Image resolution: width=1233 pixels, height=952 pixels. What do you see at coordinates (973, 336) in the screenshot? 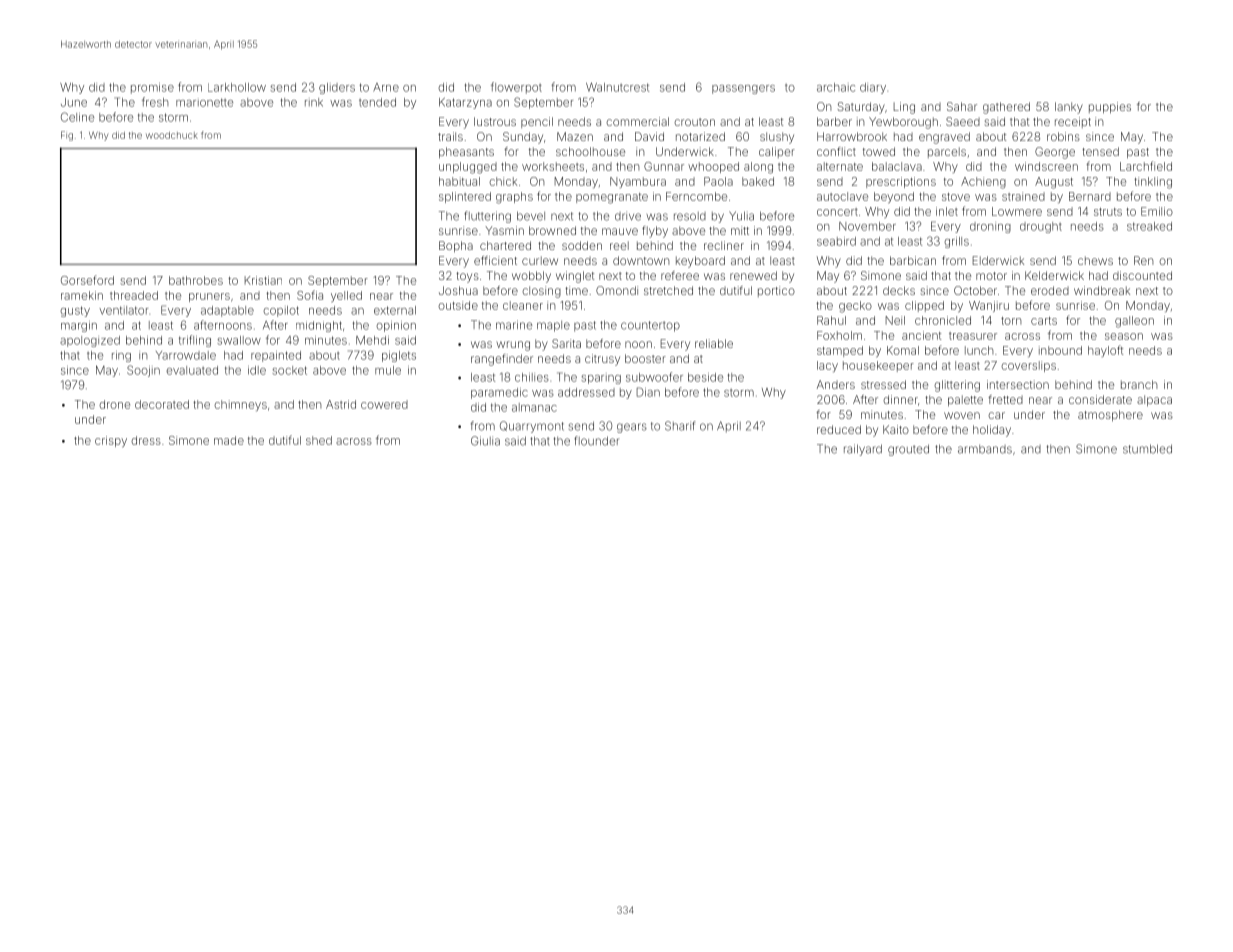
I see `treasurer` at bounding box center [973, 336].
